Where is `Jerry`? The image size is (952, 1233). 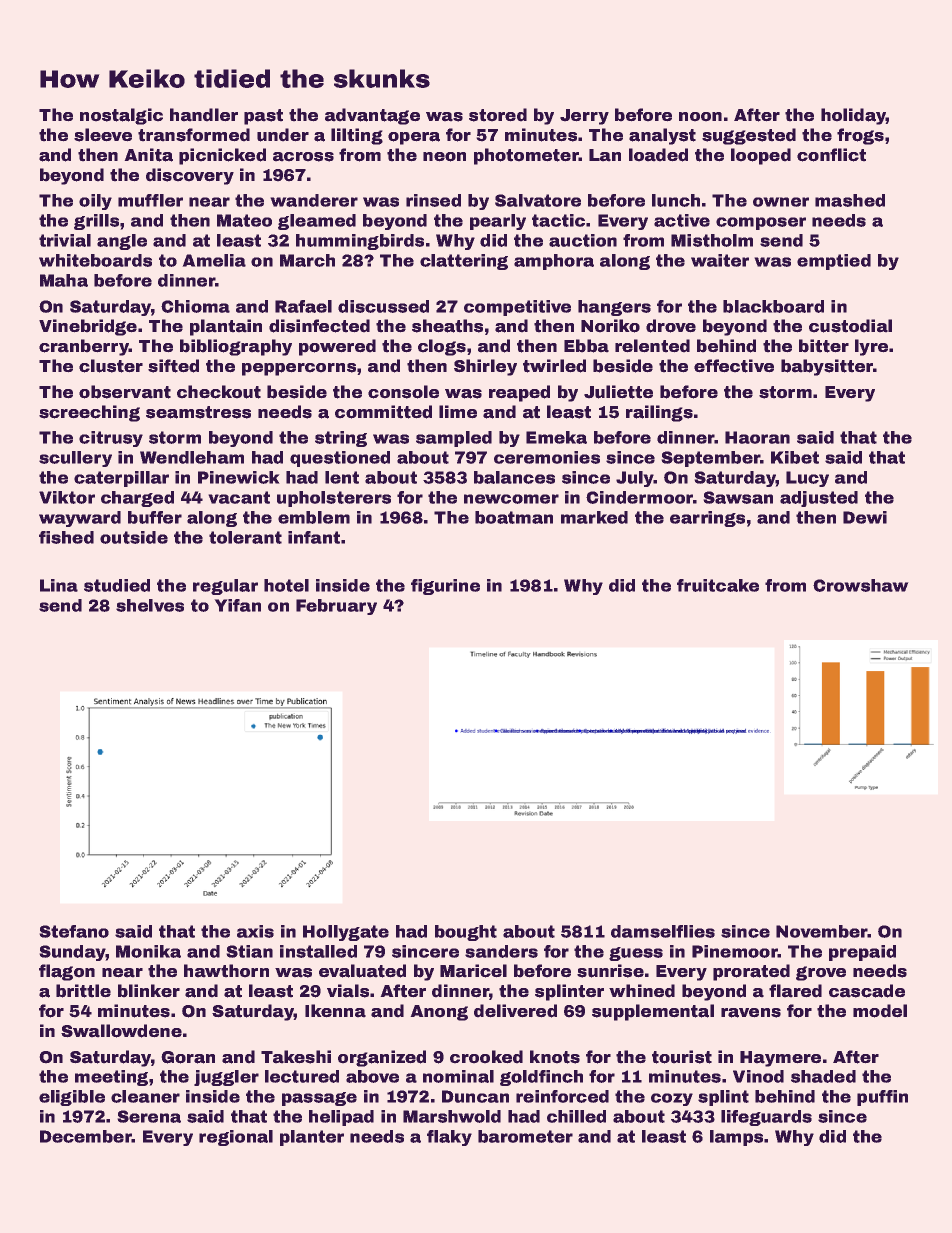 Jerry is located at coordinates (584, 117).
